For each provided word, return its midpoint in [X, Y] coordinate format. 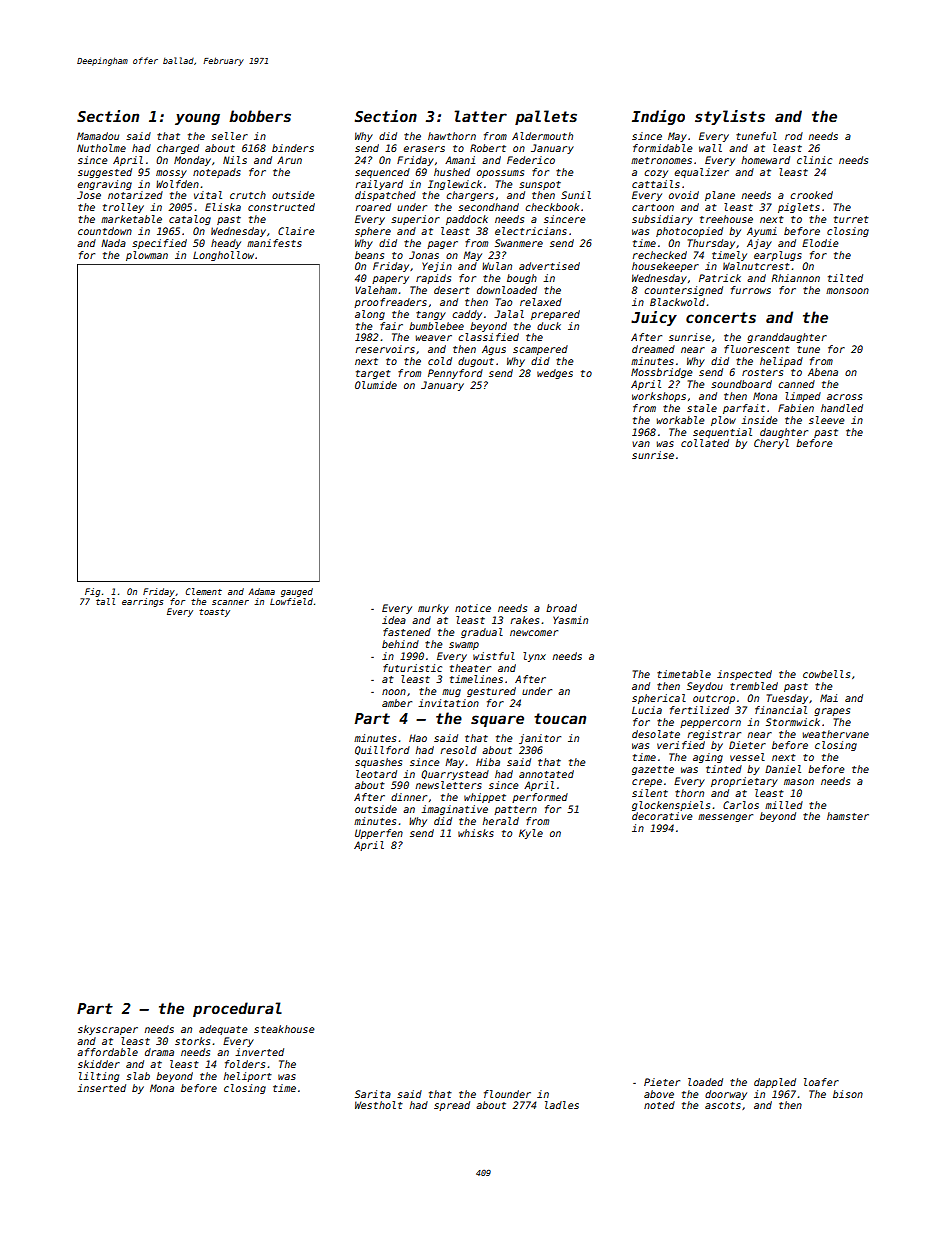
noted [659, 1105]
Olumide [376, 385]
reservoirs [385, 349]
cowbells [826, 674]
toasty [214, 613]
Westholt [379, 1105]
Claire [296, 231]
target [373, 374]
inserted [101, 1088]
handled [842, 408]
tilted [845, 278]
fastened [407, 632]
